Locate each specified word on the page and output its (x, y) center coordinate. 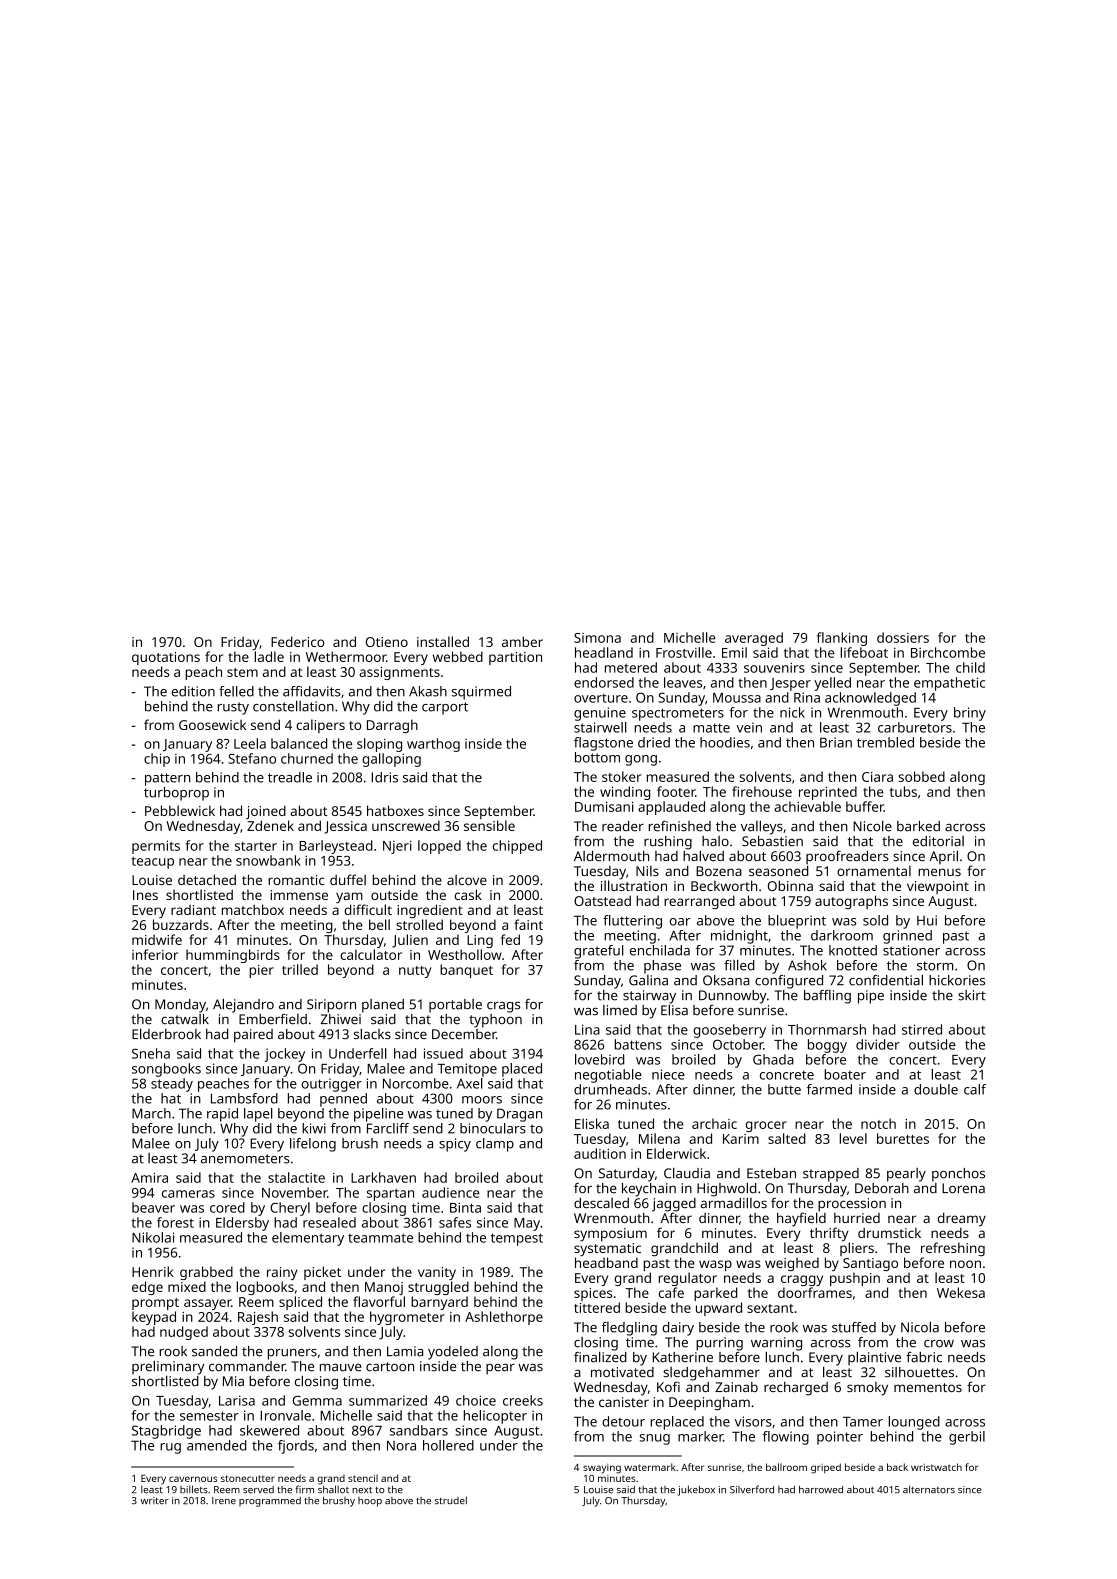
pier (262, 971)
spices (593, 1294)
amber (522, 641)
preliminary (168, 1367)
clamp (495, 1145)
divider (878, 1044)
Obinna (790, 885)
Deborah (882, 1188)
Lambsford (244, 1098)
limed (620, 1010)
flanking (842, 639)
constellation (293, 706)
